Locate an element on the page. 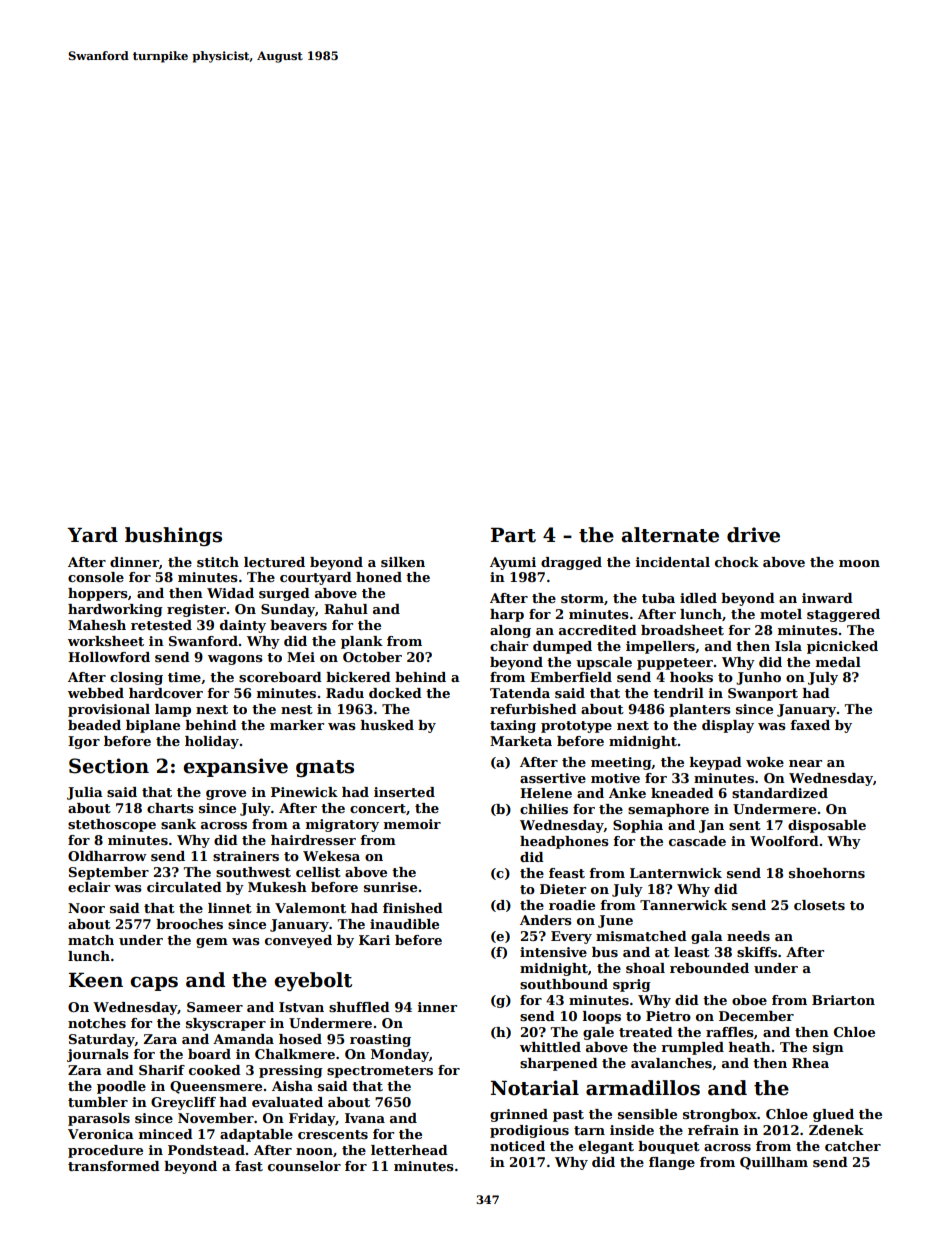  Part is located at coordinates (513, 535).
